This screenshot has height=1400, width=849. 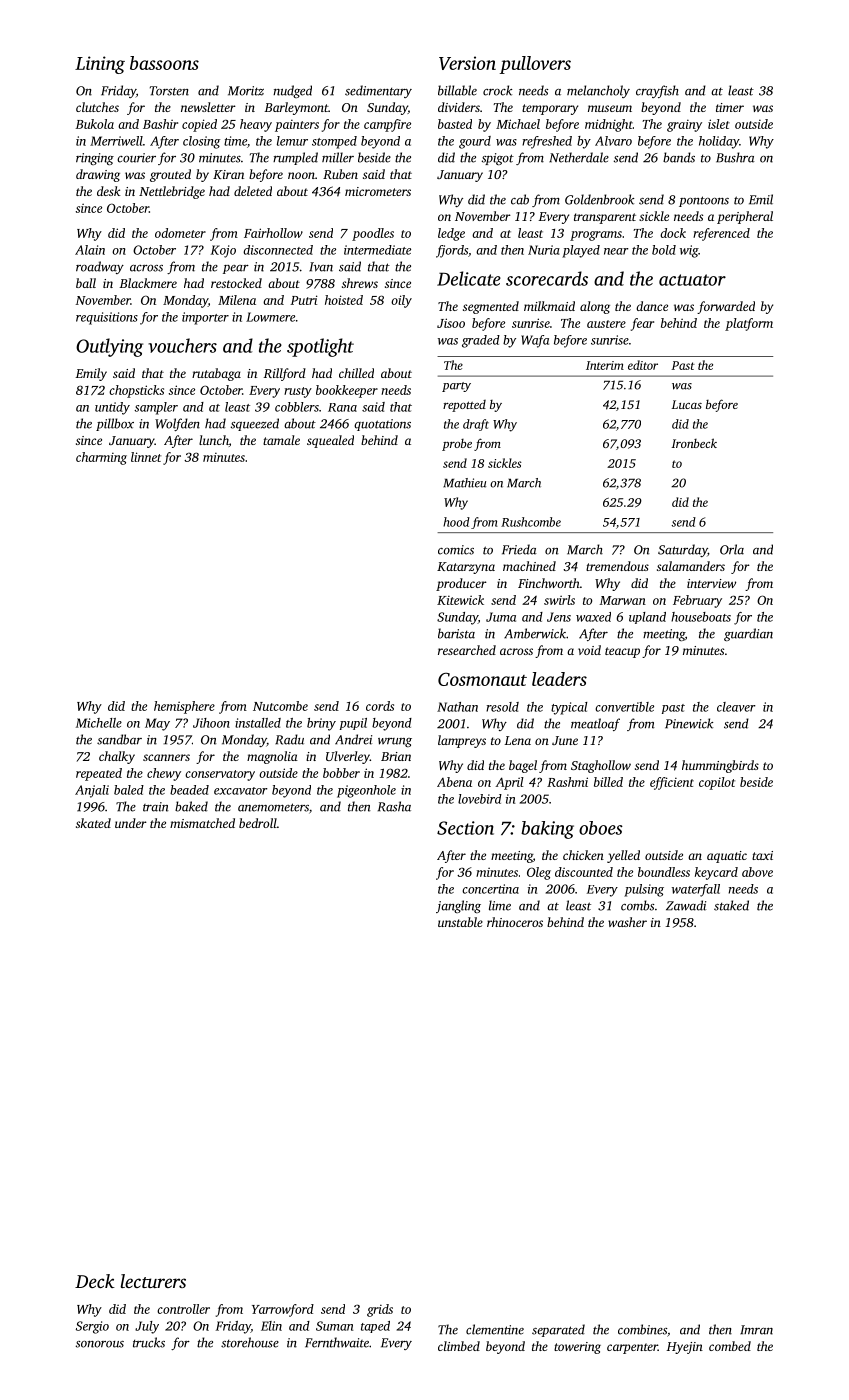 I want to click on pulsing, so click(x=644, y=890).
